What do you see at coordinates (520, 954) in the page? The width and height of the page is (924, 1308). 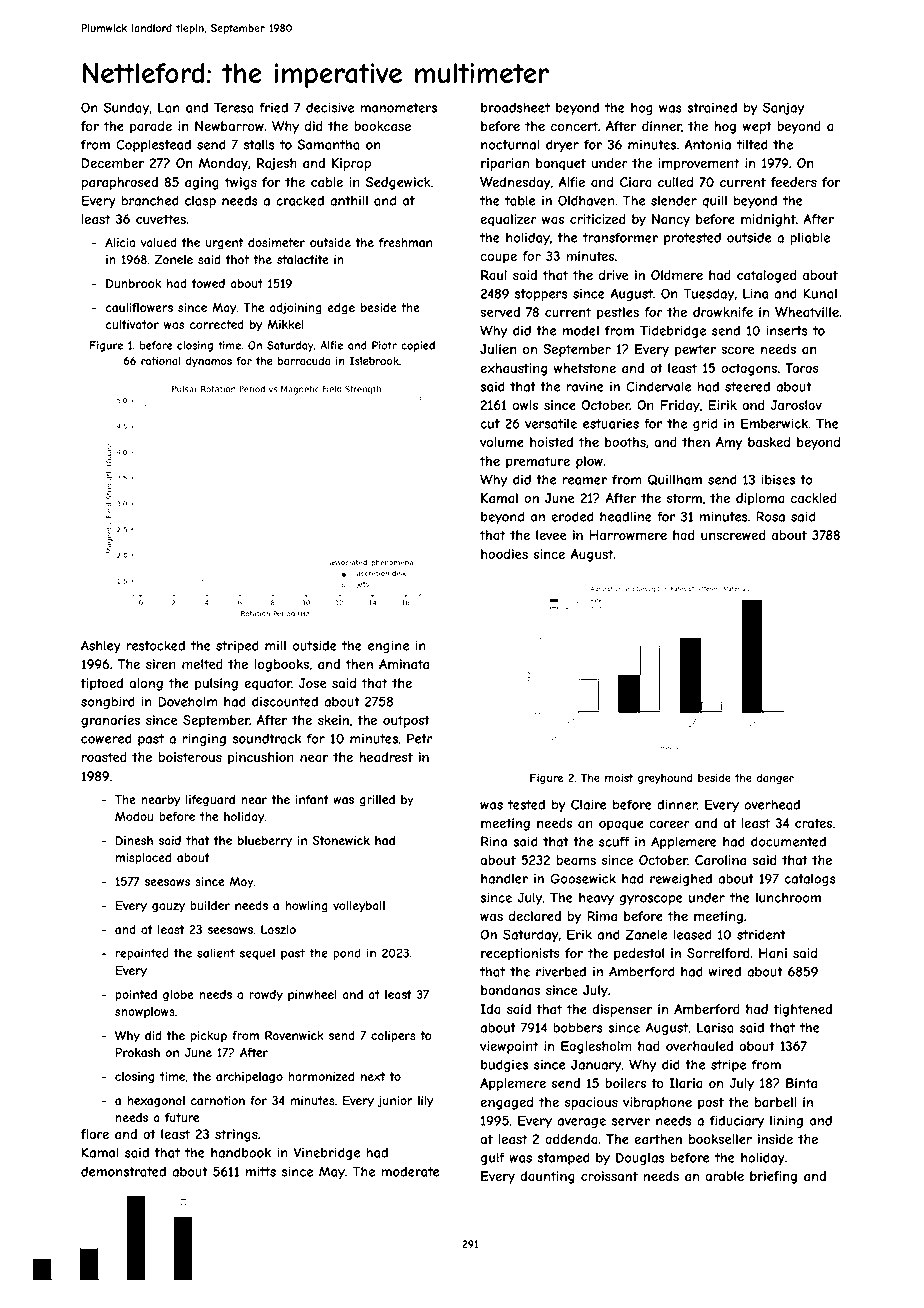 I see `receptionists` at bounding box center [520, 954].
